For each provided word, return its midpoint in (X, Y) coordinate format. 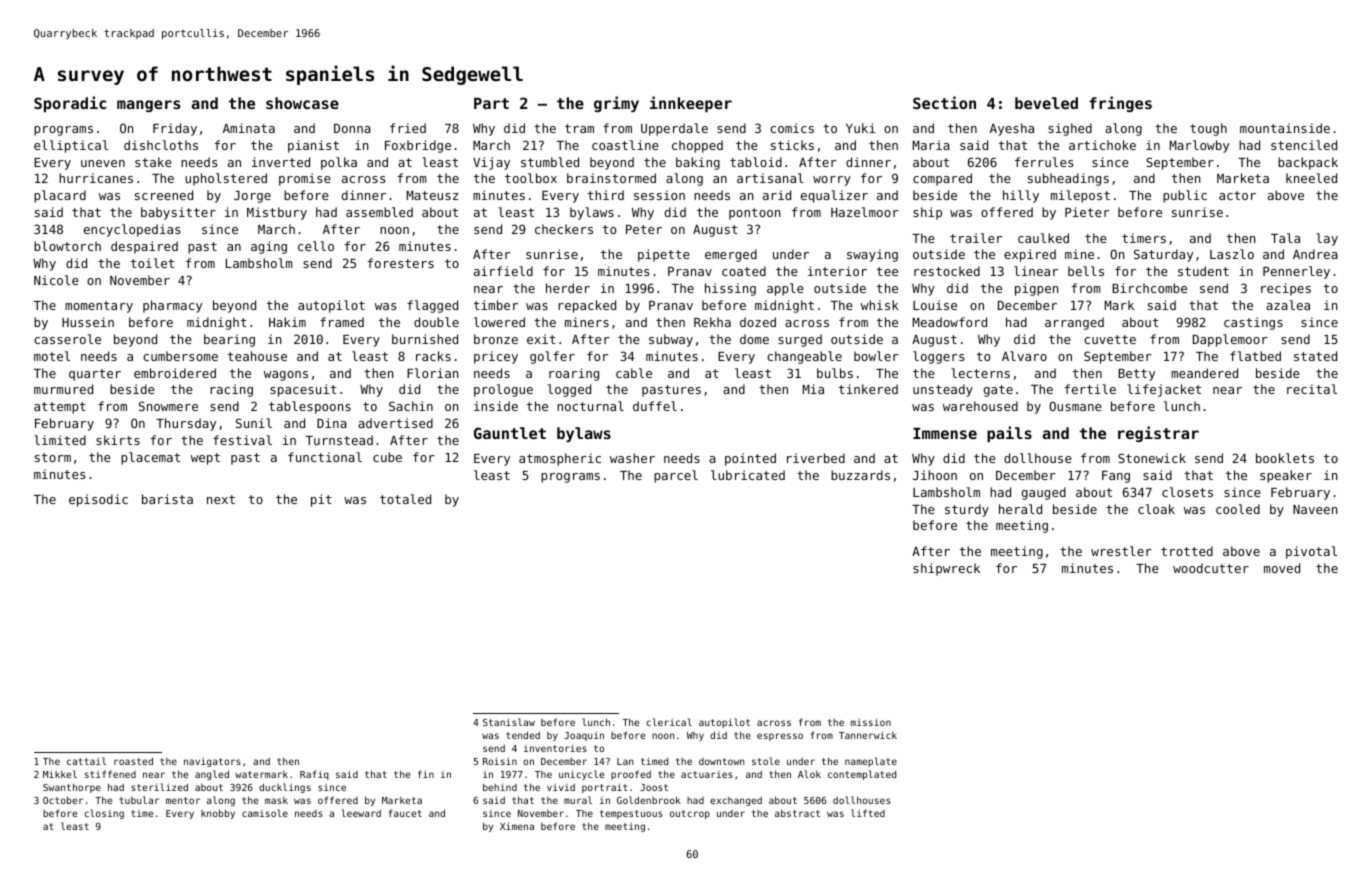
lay (1327, 239)
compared (942, 179)
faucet (405, 813)
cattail (86, 761)
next (221, 499)
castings (1253, 323)
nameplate (871, 762)
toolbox (531, 178)
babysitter (178, 213)
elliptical (71, 146)
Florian (432, 373)
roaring (574, 374)
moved (1282, 568)
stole (766, 761)
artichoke (1102, 145)
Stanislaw (509, 722)
